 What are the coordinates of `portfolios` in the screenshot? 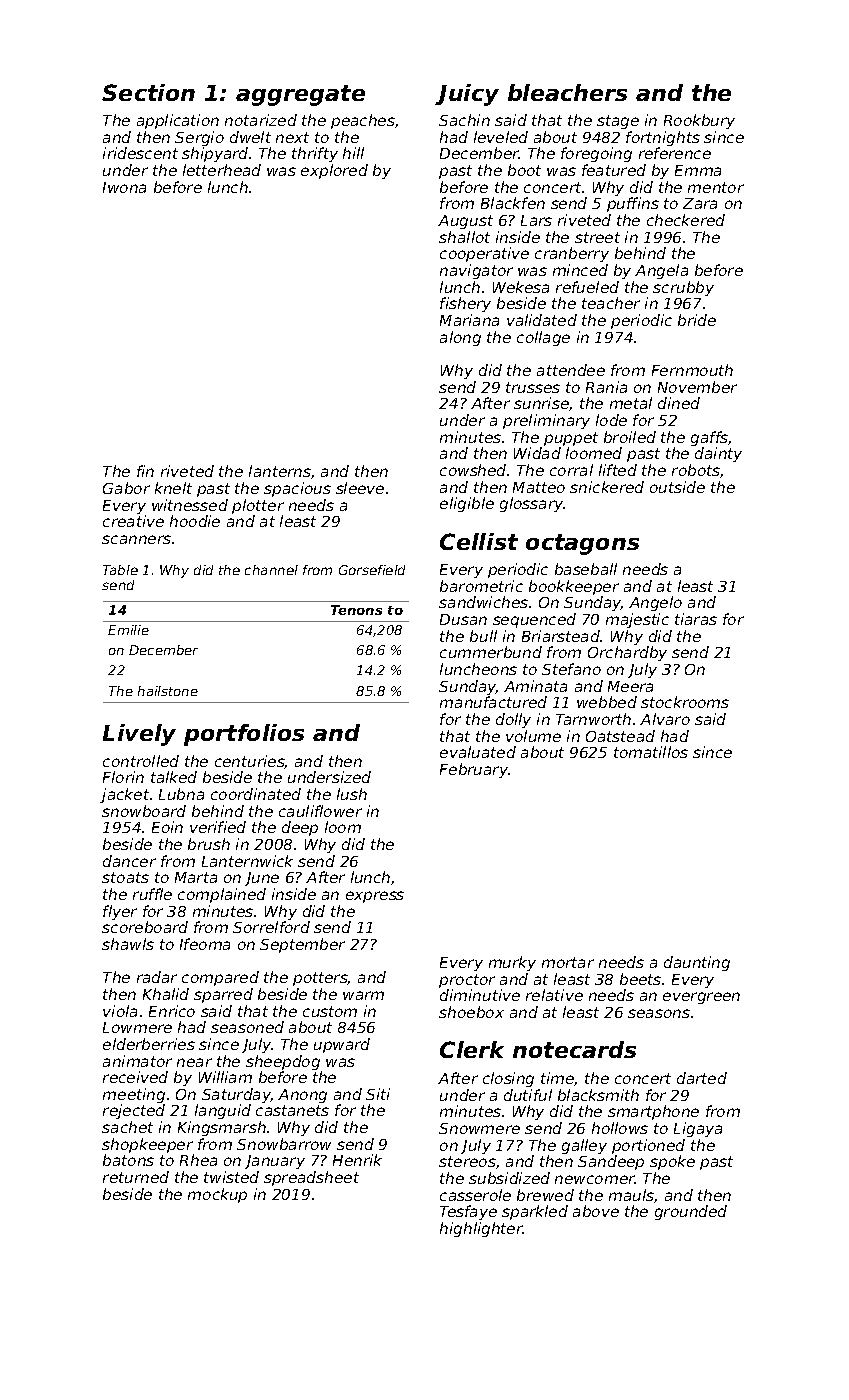 It's located at (244, 735).
